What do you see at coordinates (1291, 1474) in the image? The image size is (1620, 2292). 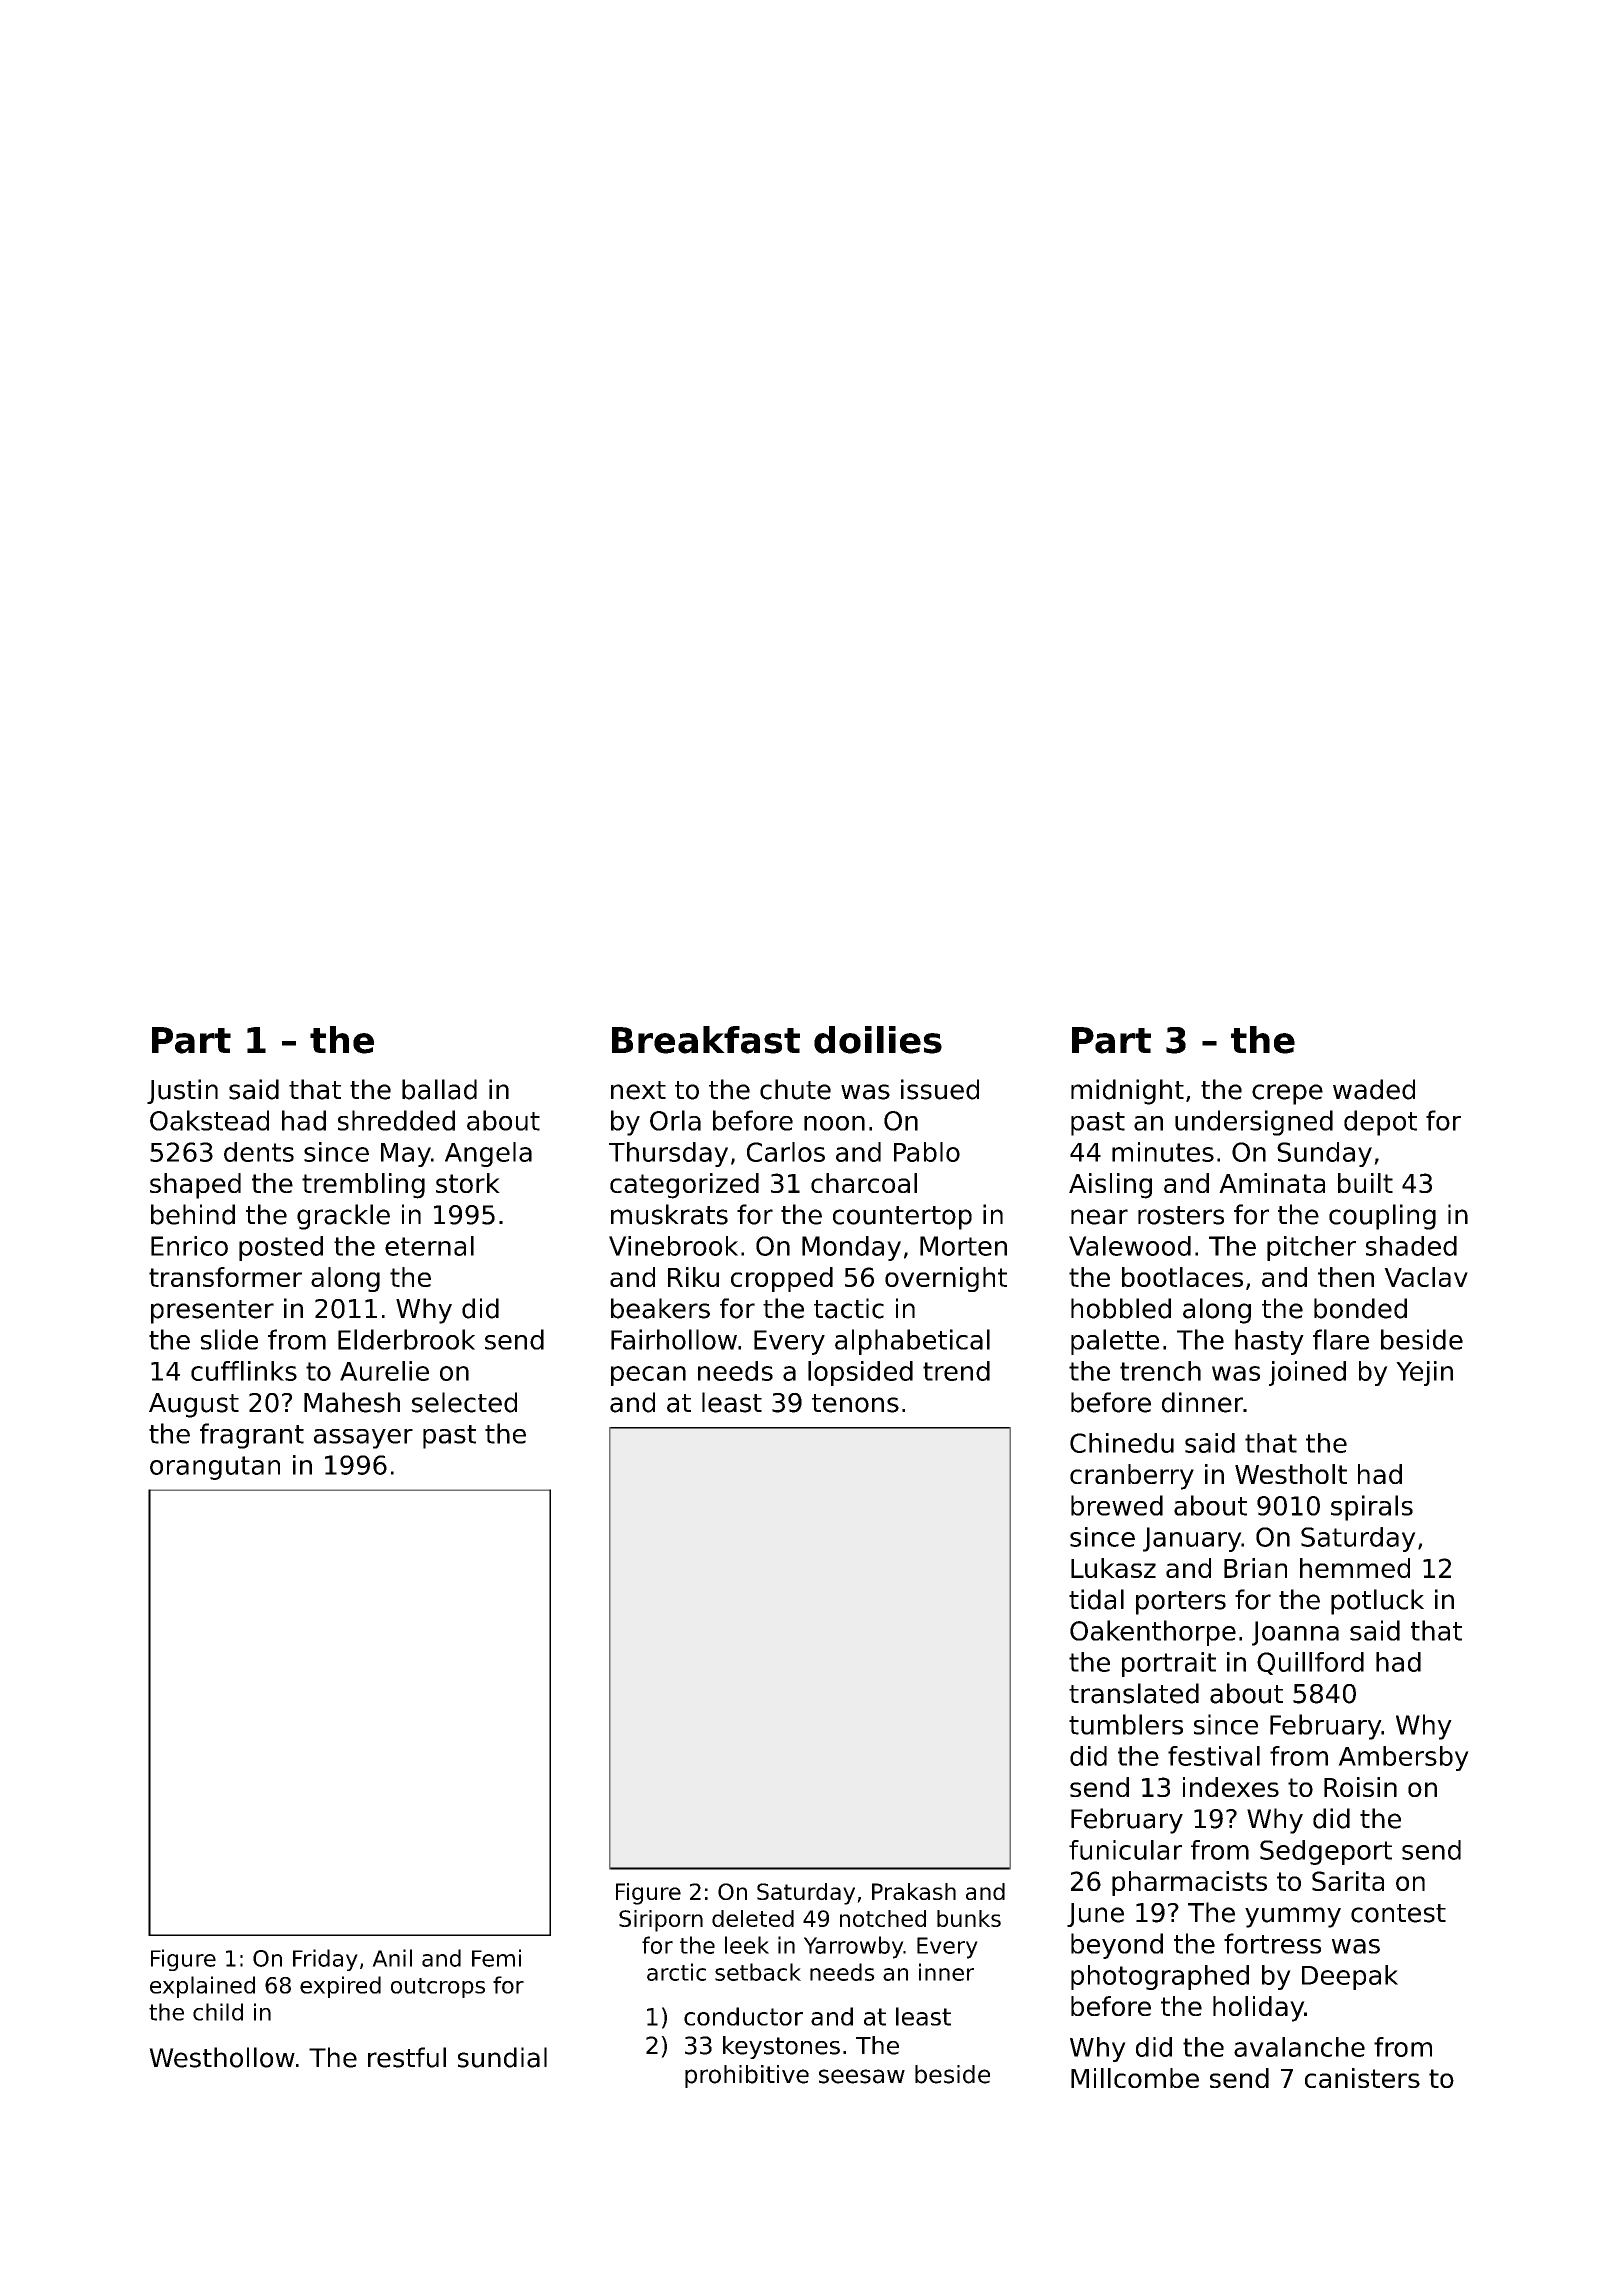 I see `Westholt` at bounding box center [1291, 1474].
